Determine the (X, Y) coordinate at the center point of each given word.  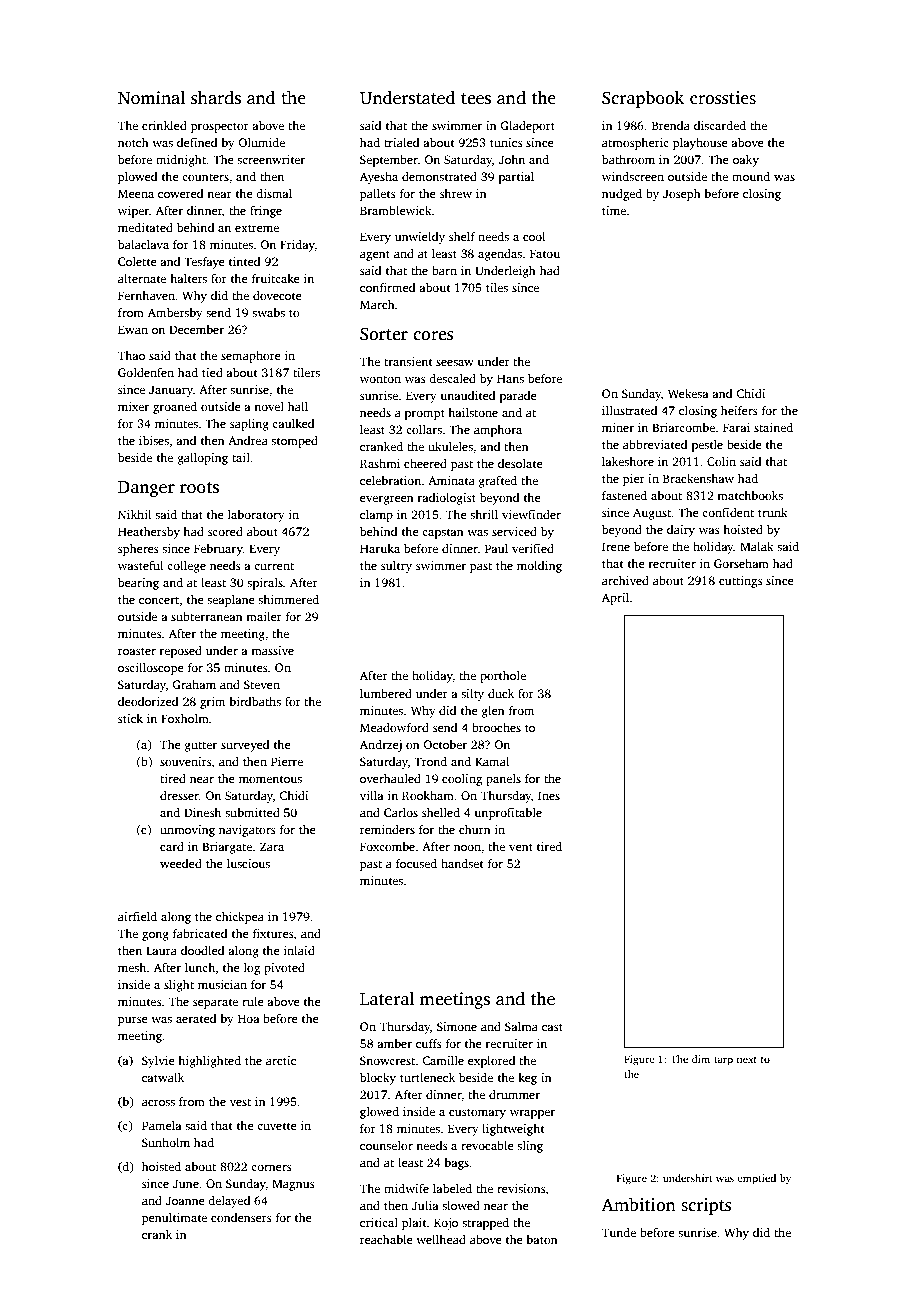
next (746, 1060)
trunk (773, 512)
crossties (723, 98)
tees (476, 99)
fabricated (200, 933)
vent (521, 847)
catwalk (163, 1077)
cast (552, 1027)
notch (133, 142)
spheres (138, 550)
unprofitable (508, 814)
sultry (396, 567)
